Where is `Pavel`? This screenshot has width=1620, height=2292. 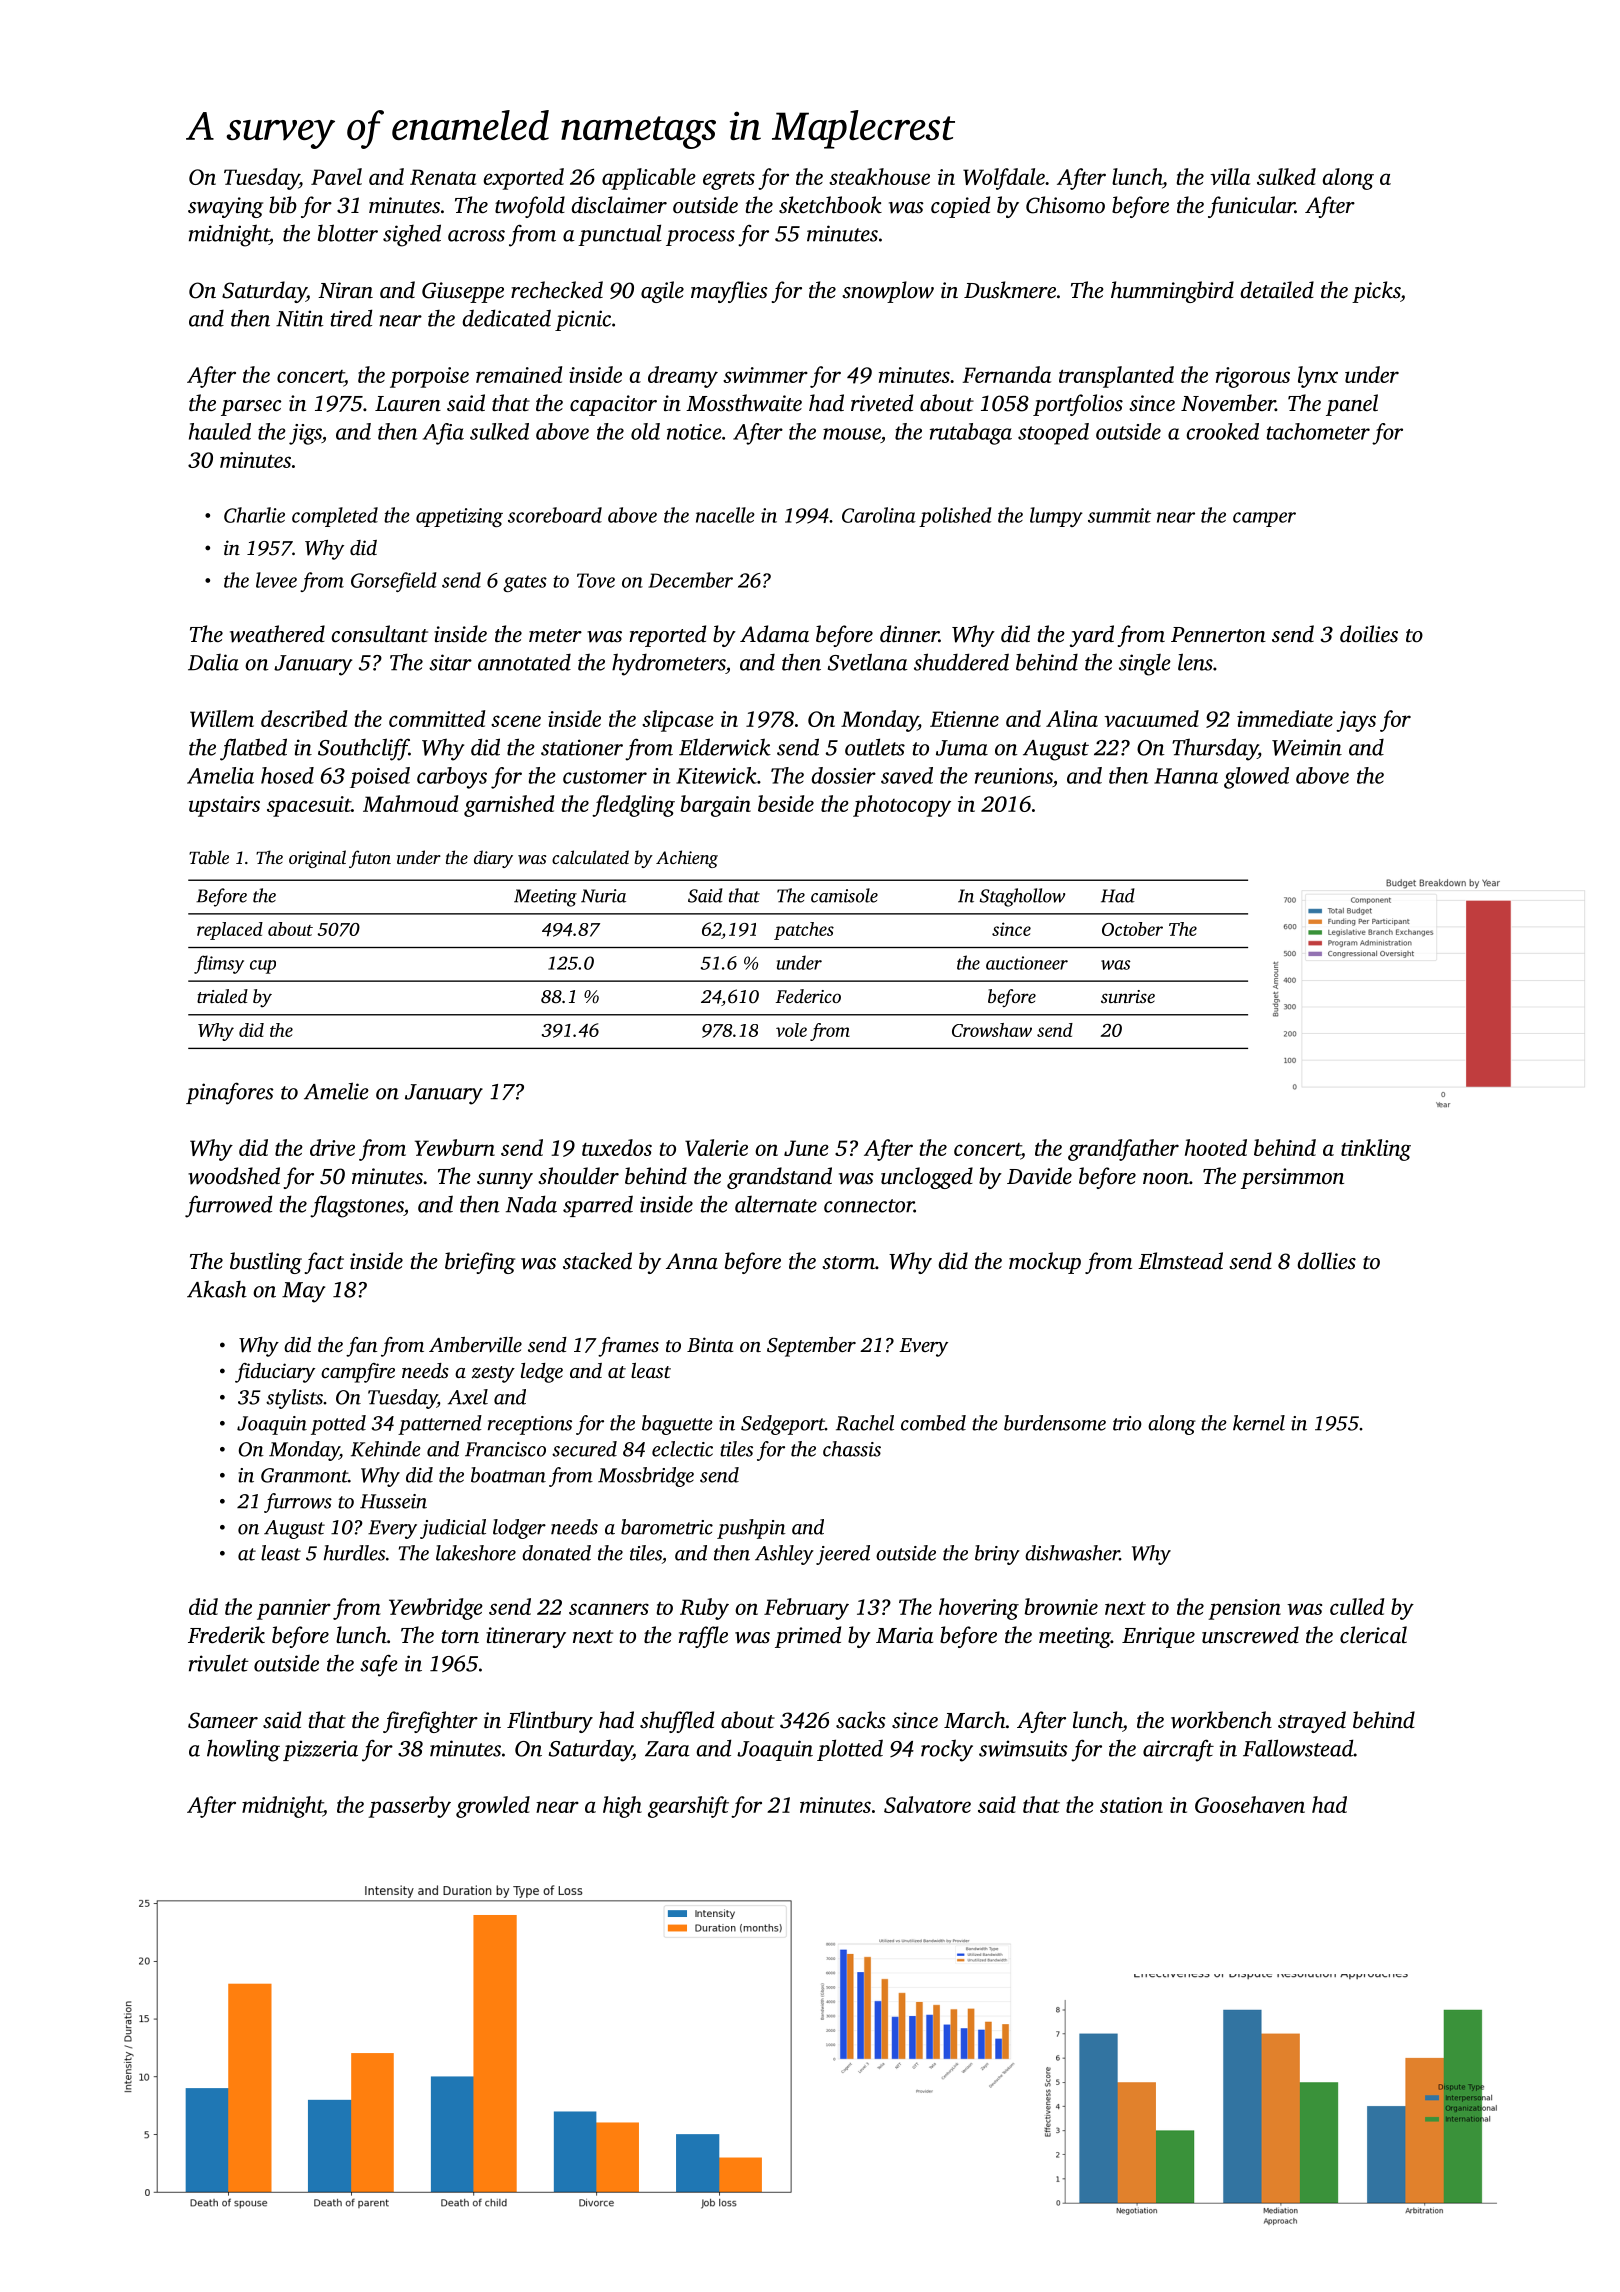 Pavel is located at coordinates (336, 176).
